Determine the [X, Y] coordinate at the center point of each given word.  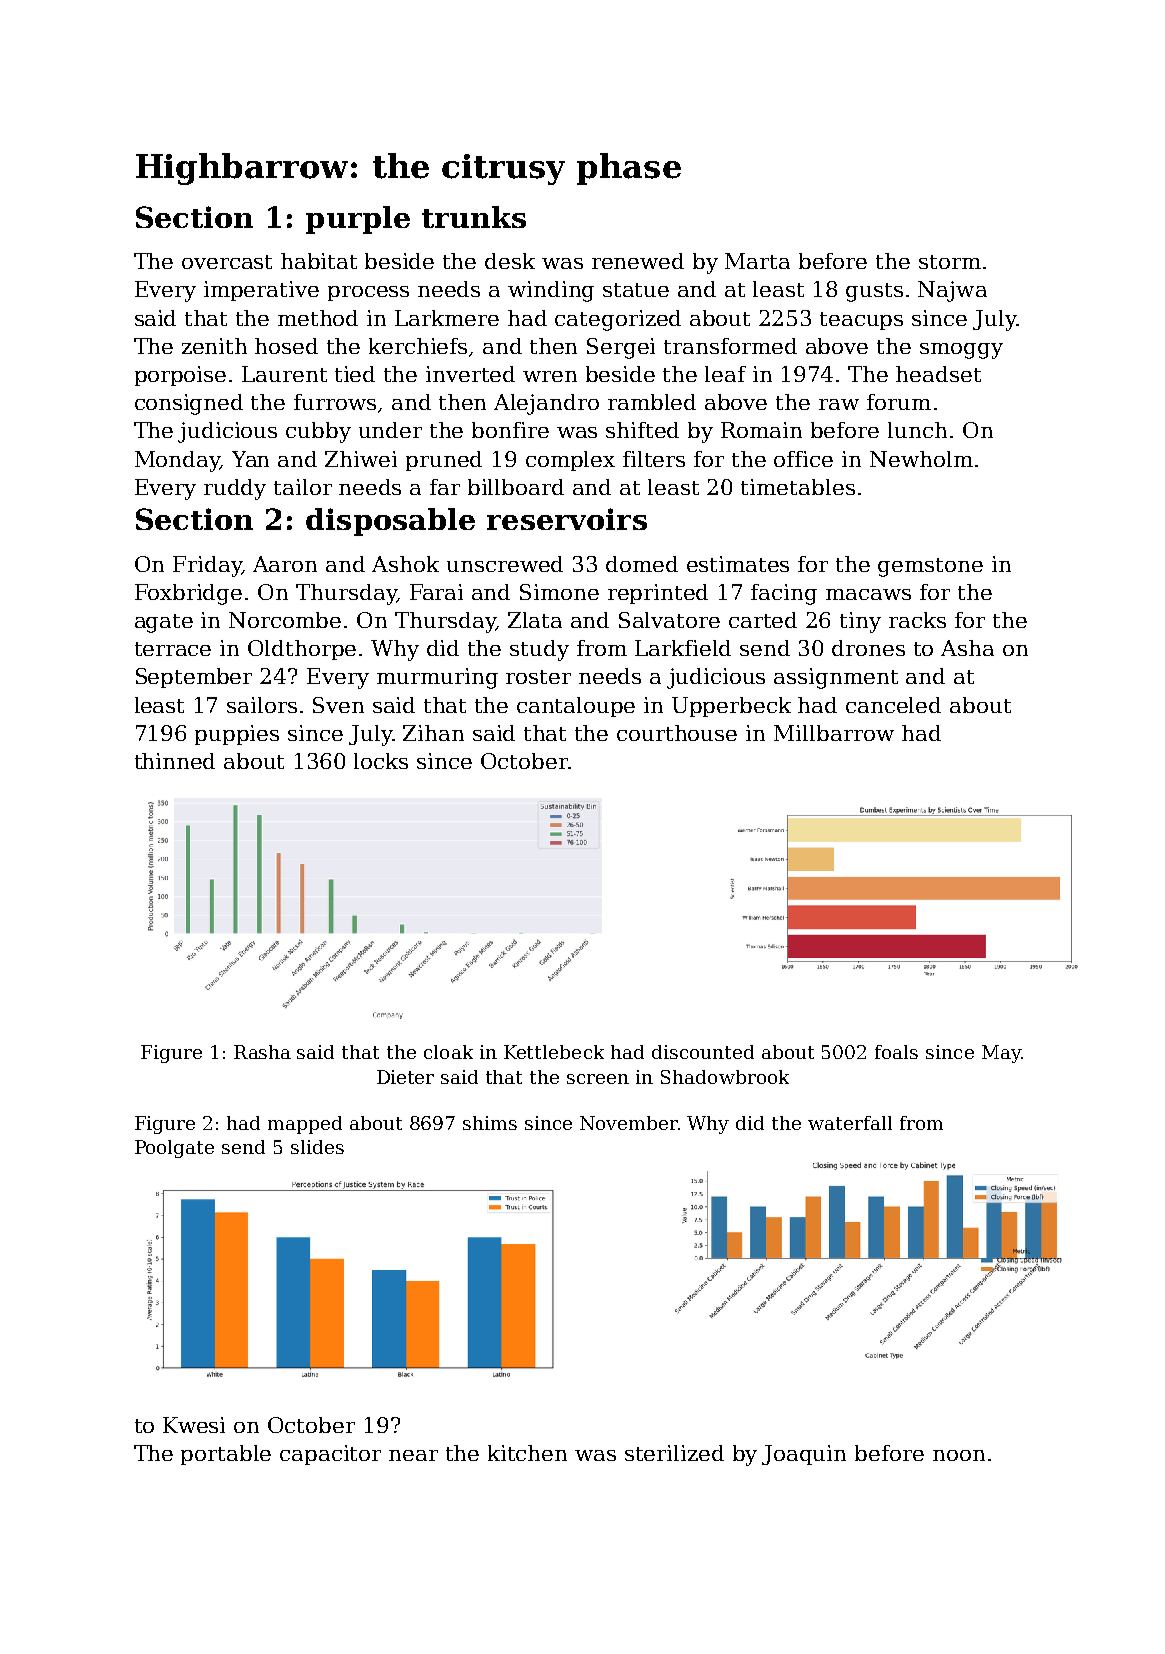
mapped [305, 1125]
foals [896, 1052]
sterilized [674, 1453]
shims [490, 1123]
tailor [303, 487]
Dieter [405, 1077]
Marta [757, 261]
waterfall [850, 1123]
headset [938, 374]
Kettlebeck [554, 1052]
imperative [261, 291]
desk [510, 261]
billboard [516, 487]
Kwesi [194, 1425]
